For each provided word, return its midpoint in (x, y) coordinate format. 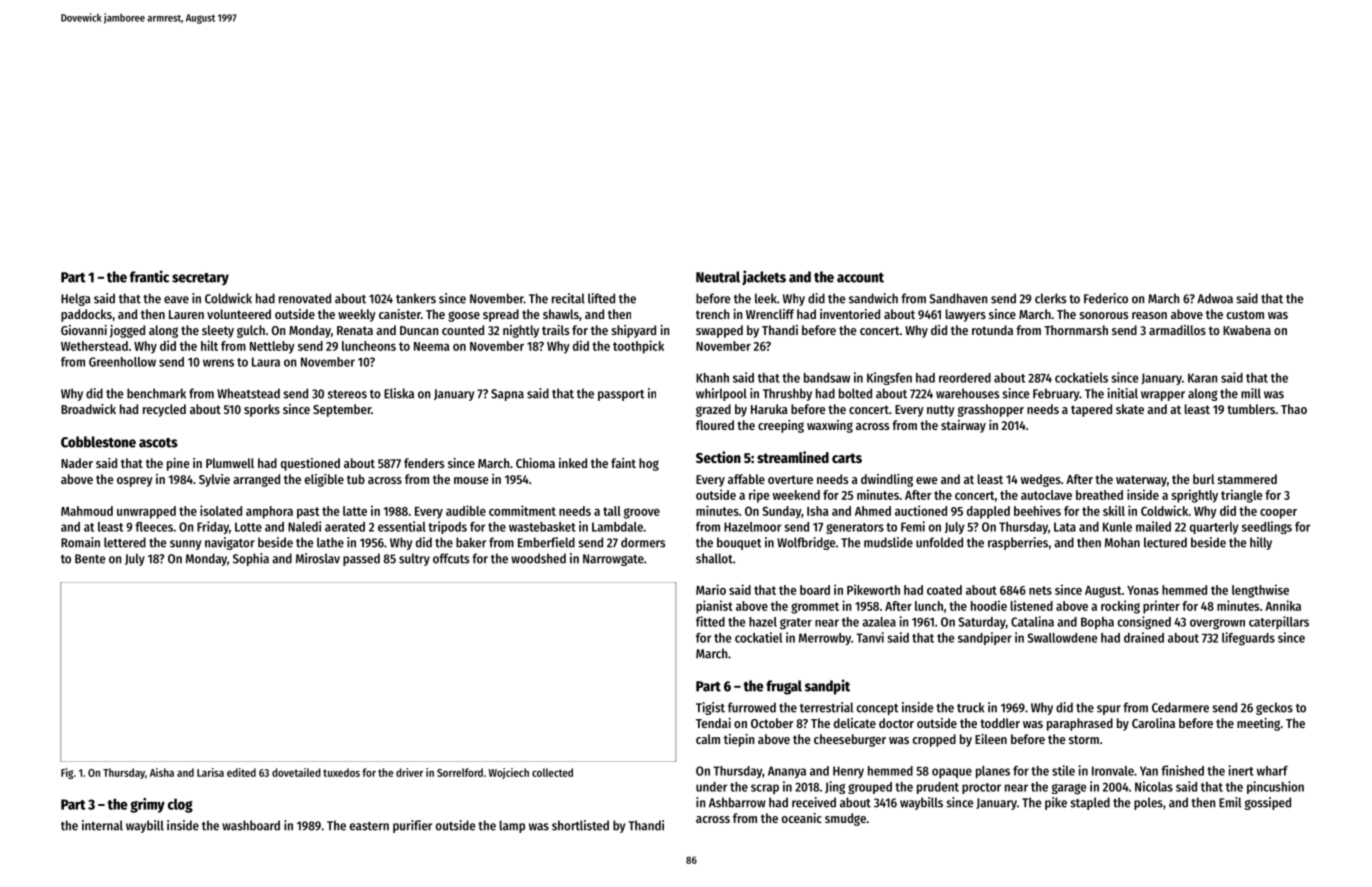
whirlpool (721, 394)
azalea (879, 622)
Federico (1106, 298)
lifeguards (1248, 639)
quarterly (1214, 528)
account (860, 278)
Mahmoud (87, 511)
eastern (369, 826)
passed (361, 559)
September (342, 410)
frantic (149, 276)
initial (1123, 393)
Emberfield (546, 542)
